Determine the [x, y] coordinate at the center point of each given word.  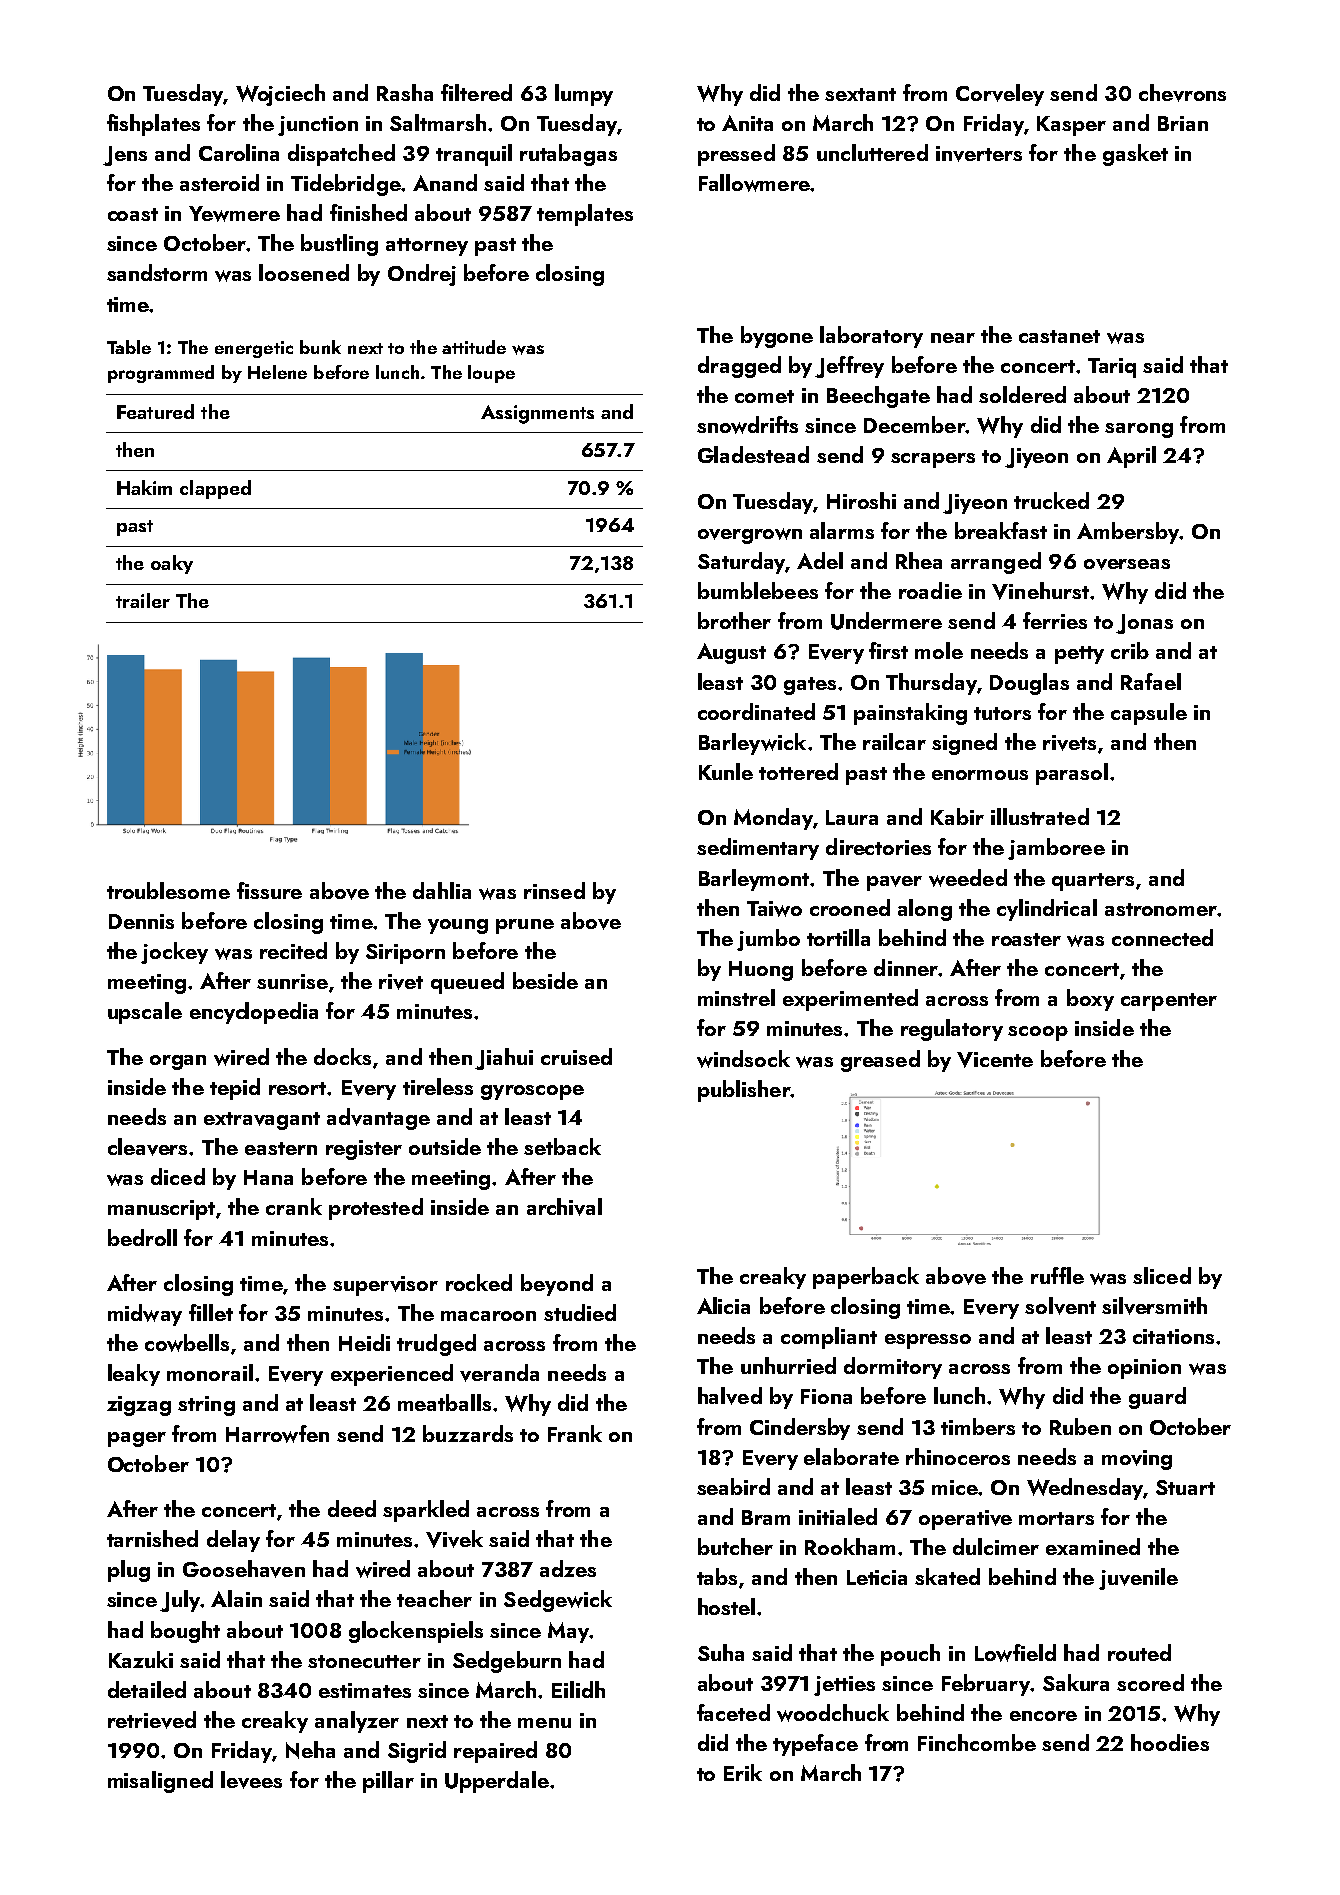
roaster [1026, 939]
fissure [269, 890]
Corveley [1000, 95]
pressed [736, 155]
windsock [743, 1059]
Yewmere [234, 214]
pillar [388, 1782]
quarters [1093, 882]
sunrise [292, 981]
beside [545, 980]
